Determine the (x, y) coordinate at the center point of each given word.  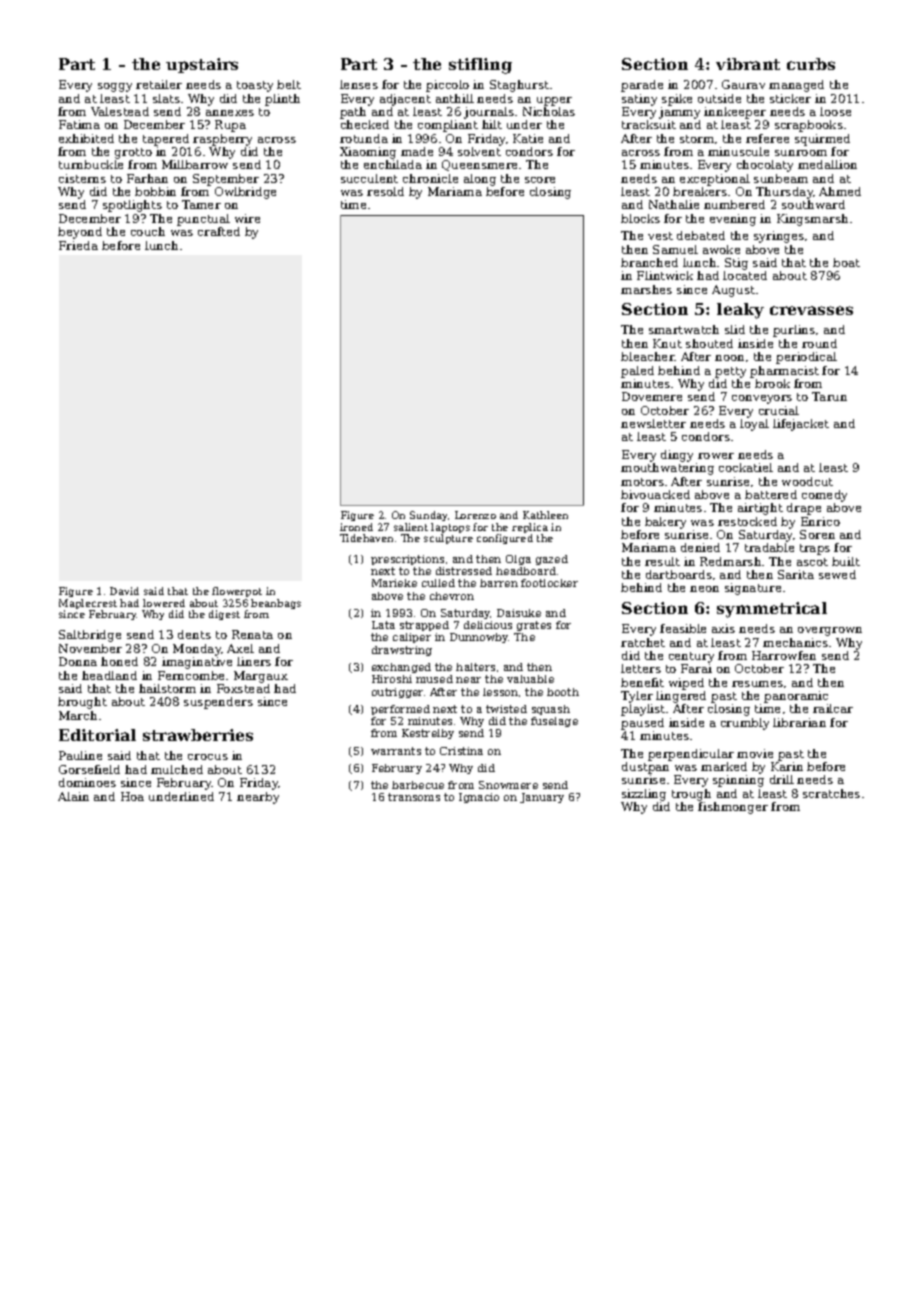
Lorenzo (475, 515)
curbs (811, 64)
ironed (356, 527)
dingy (677, 456)
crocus (208, 757)
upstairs (202, 65)
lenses (359, 84)
